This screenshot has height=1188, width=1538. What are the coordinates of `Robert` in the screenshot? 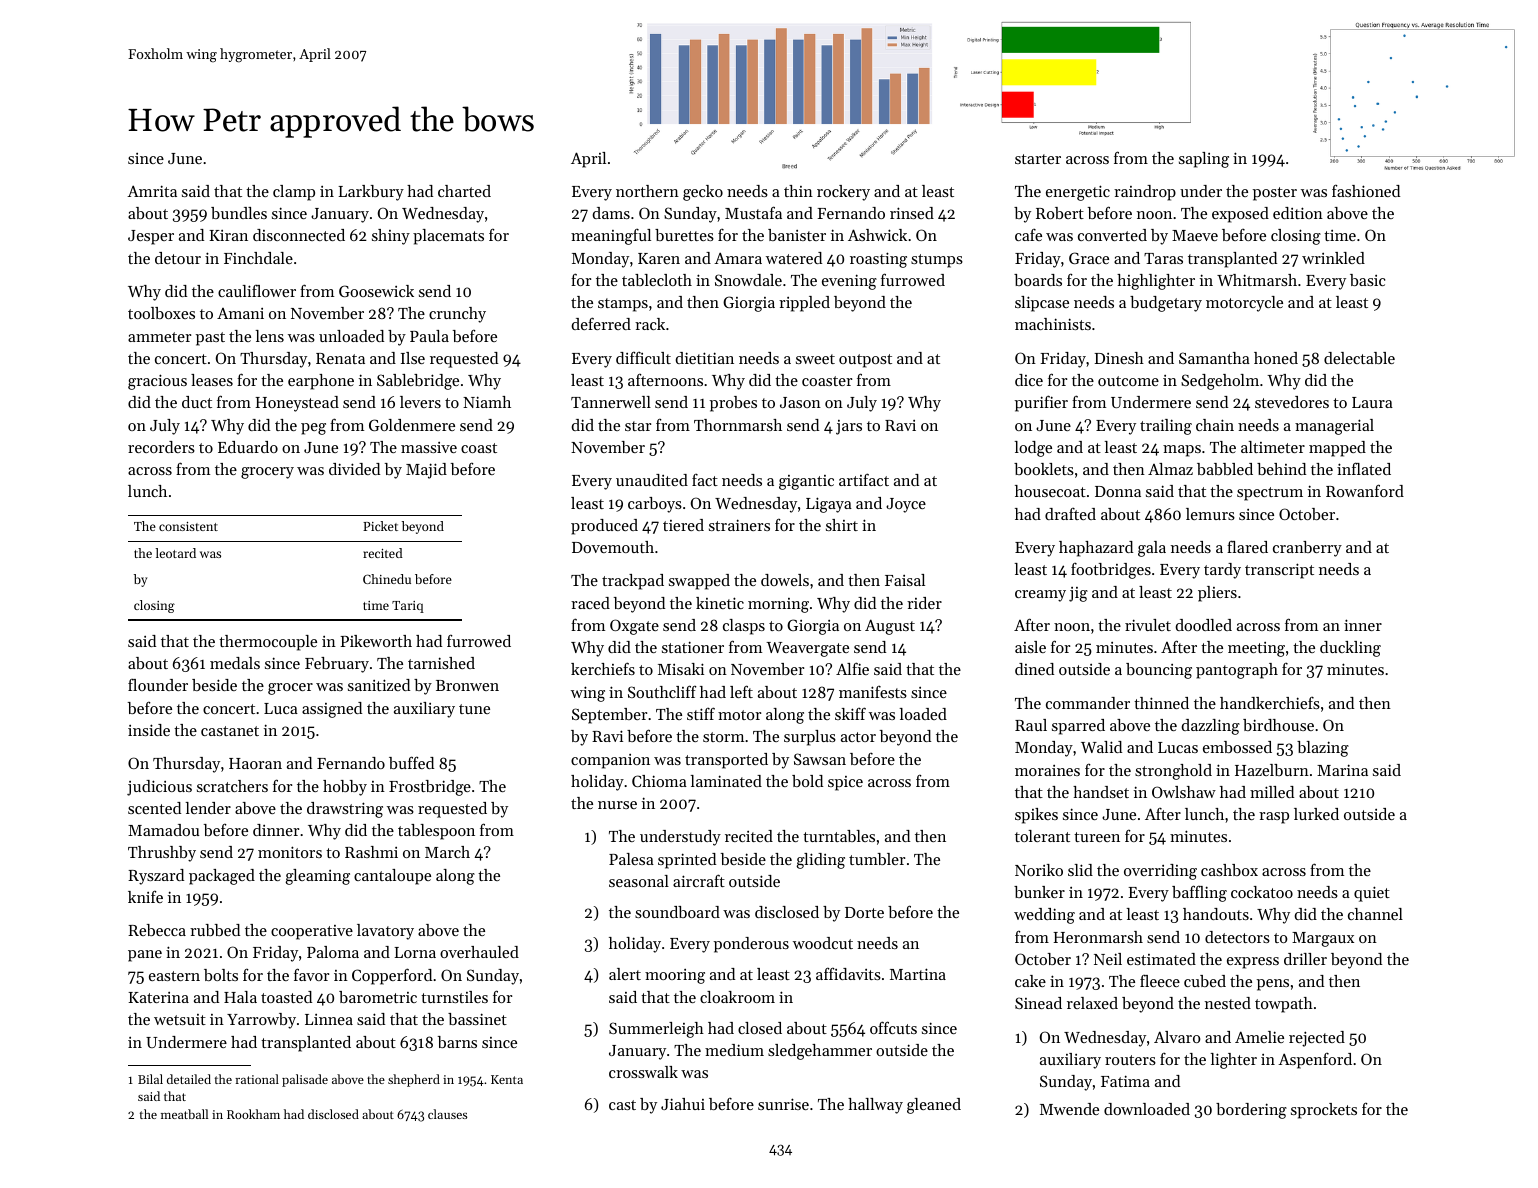 It's located at (1060, 213).
